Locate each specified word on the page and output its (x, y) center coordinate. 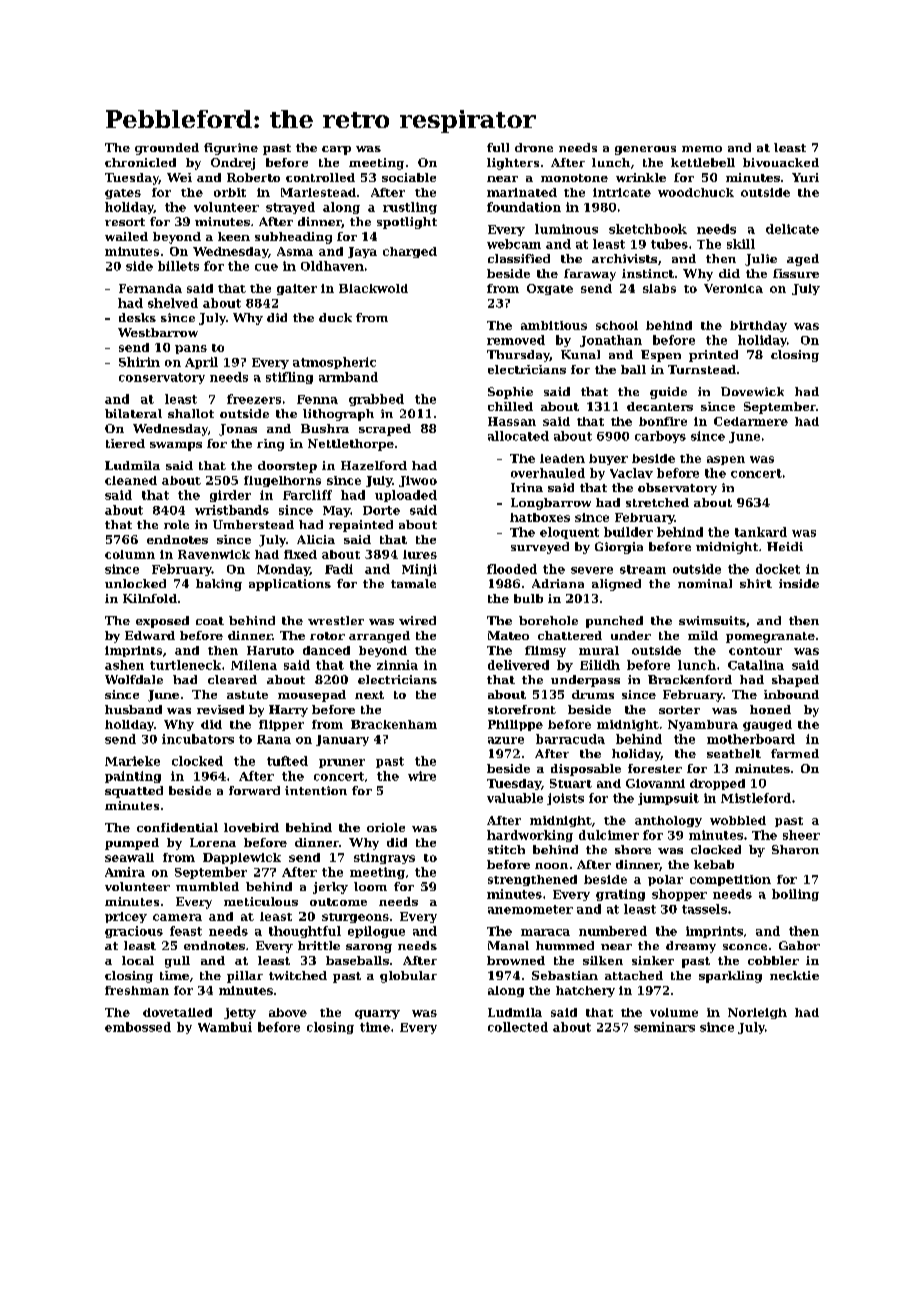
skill (741, 244)
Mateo (508, 635)
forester (655, 768)
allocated (518, 436)
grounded (167, 149)
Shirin (139, 362)
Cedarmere (751, 421)
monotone (574, 178)
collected (518, 1027)
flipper (281, 725)
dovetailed (177, 1012)
